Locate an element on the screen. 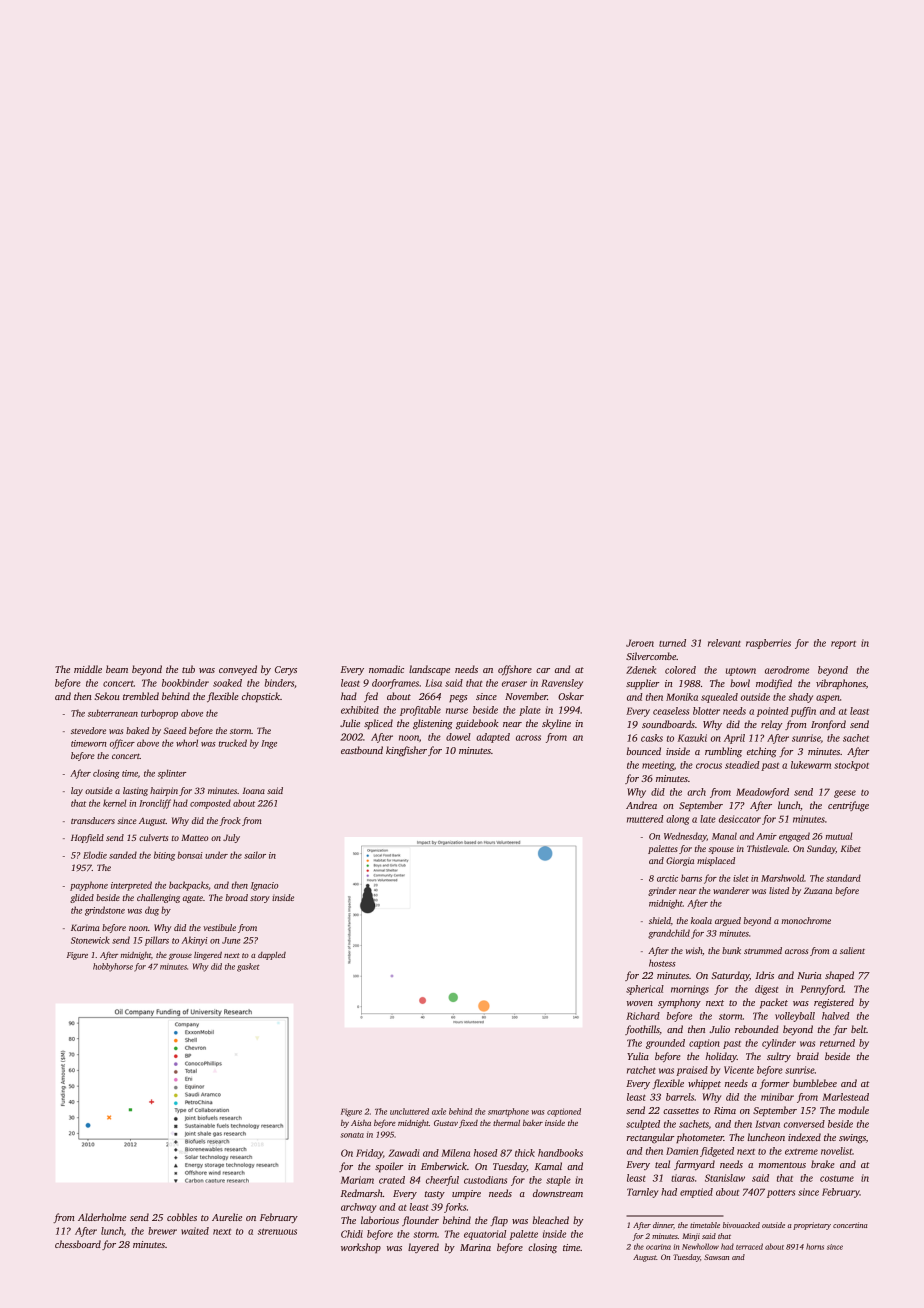  Alderholme is located at coordinates (102, 1217).
